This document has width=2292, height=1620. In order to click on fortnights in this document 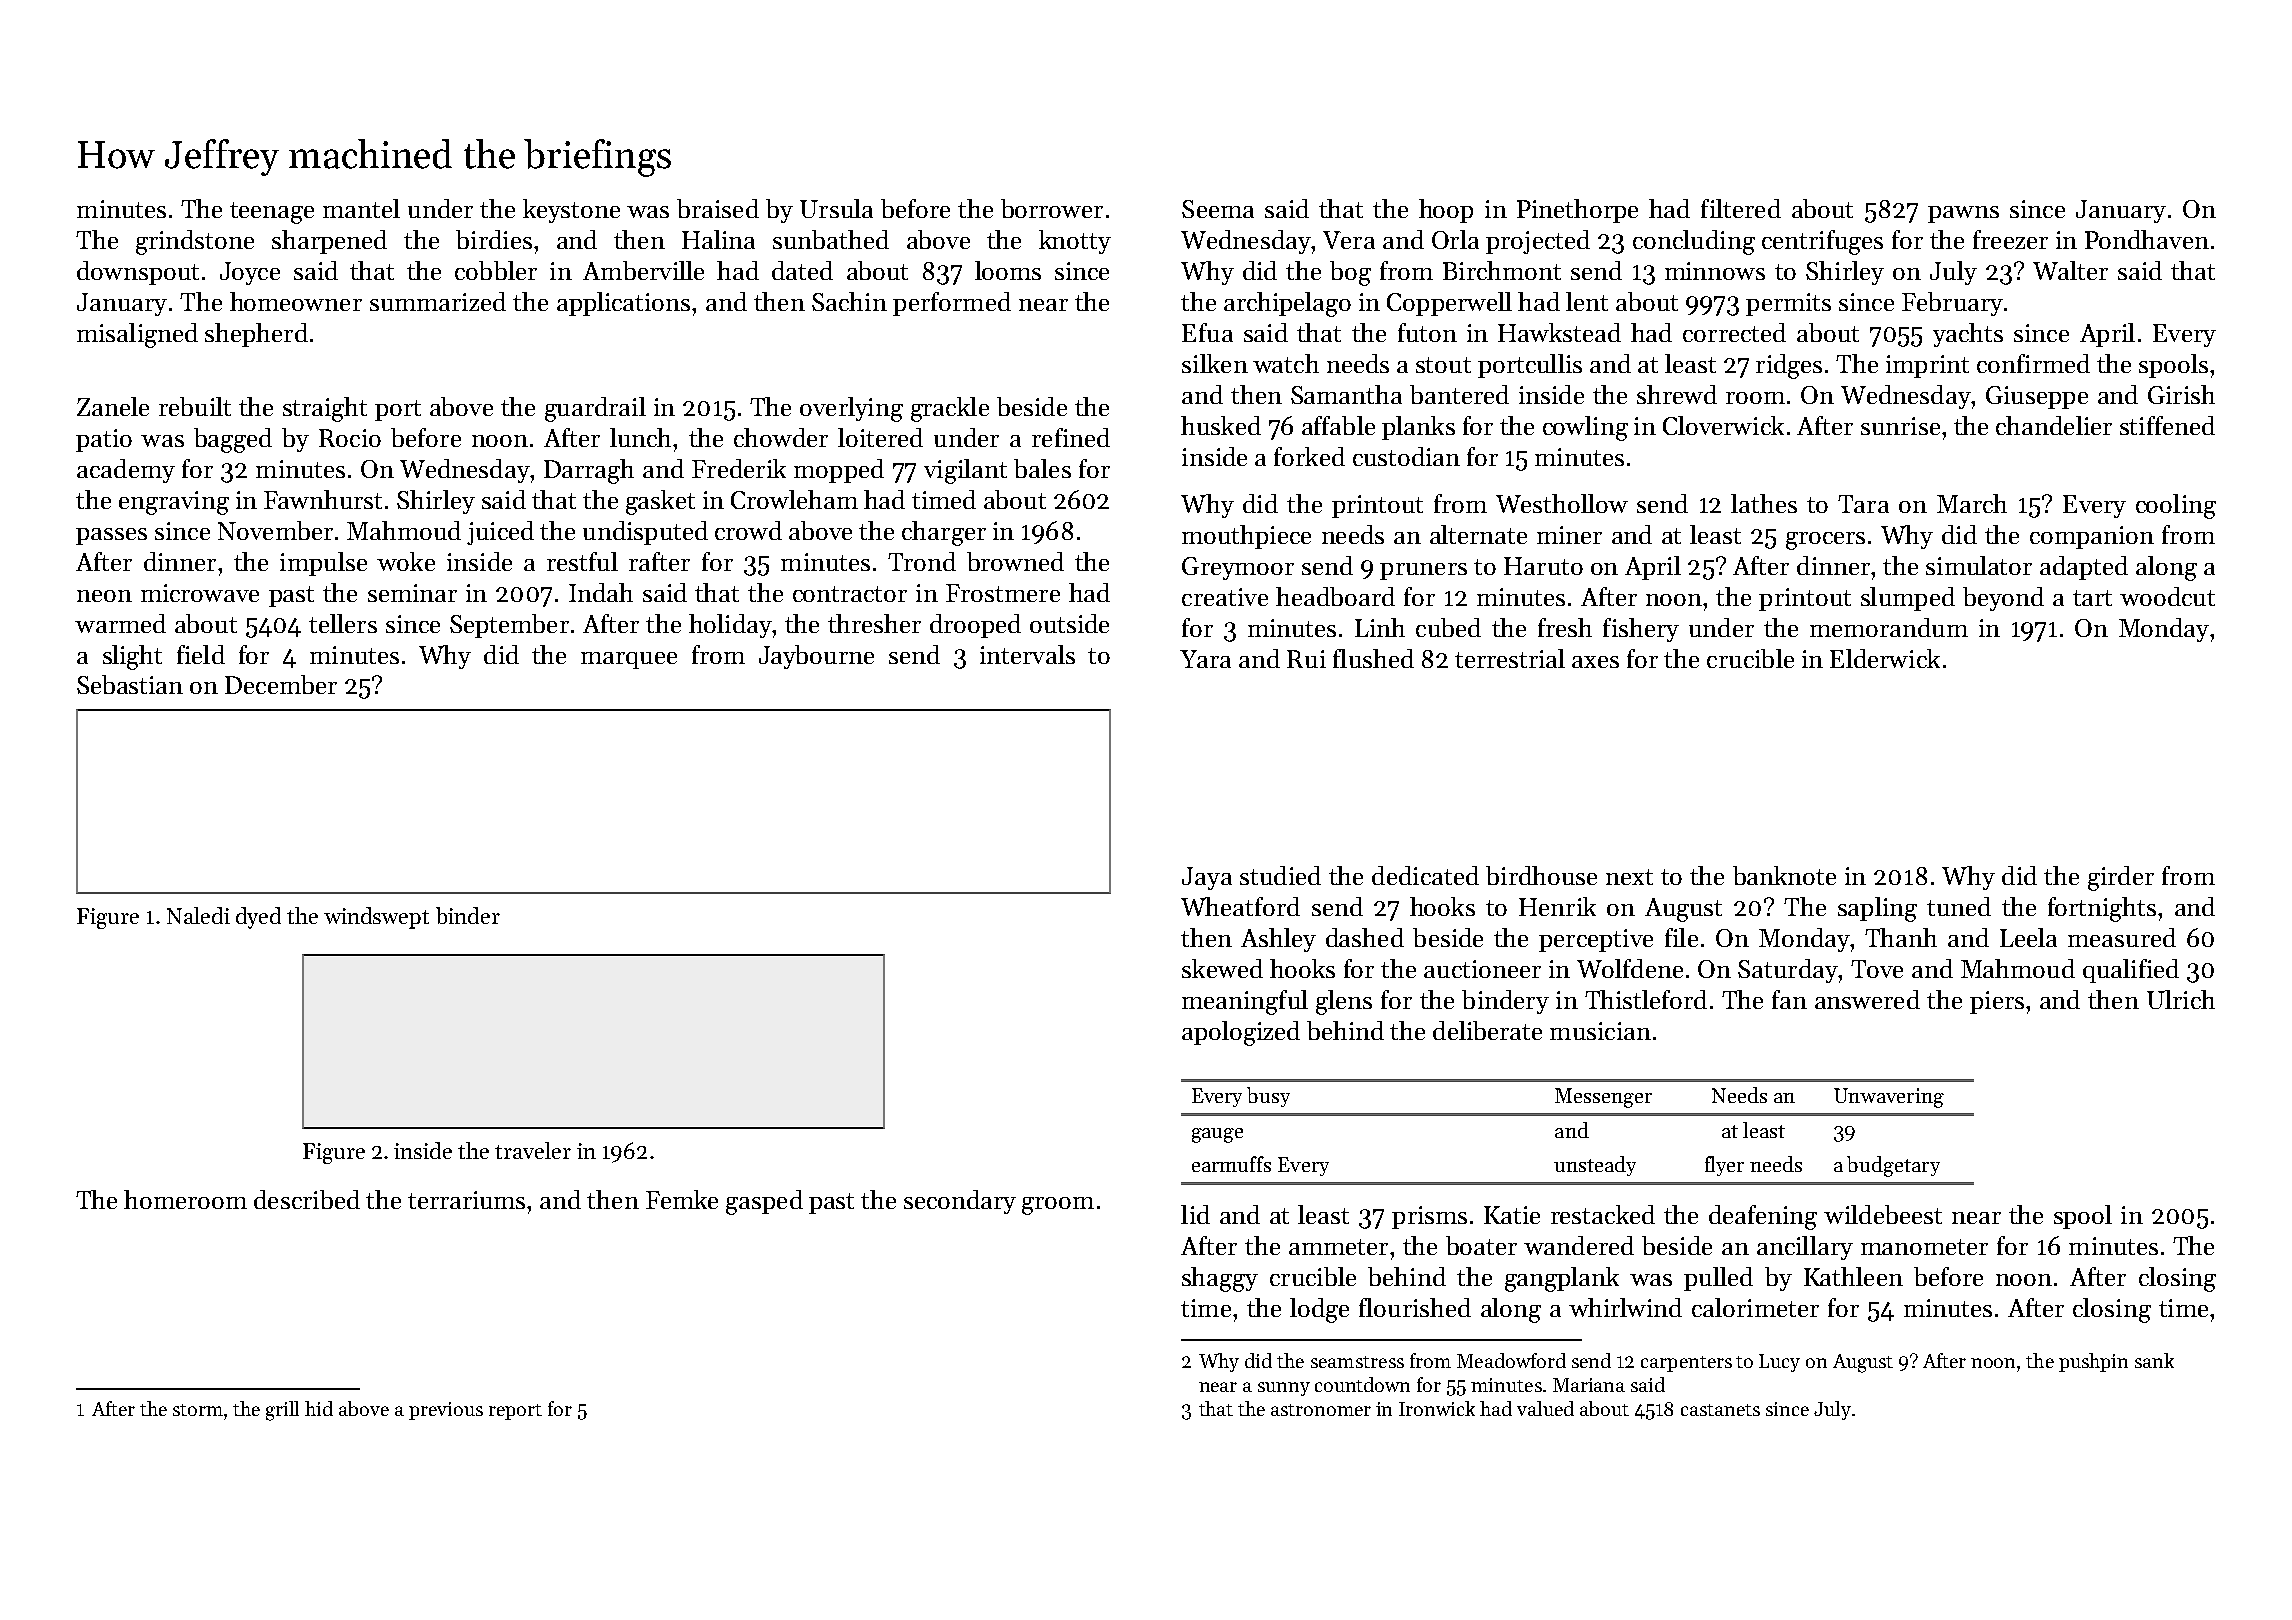, I will do `click(2102, 909)`.
